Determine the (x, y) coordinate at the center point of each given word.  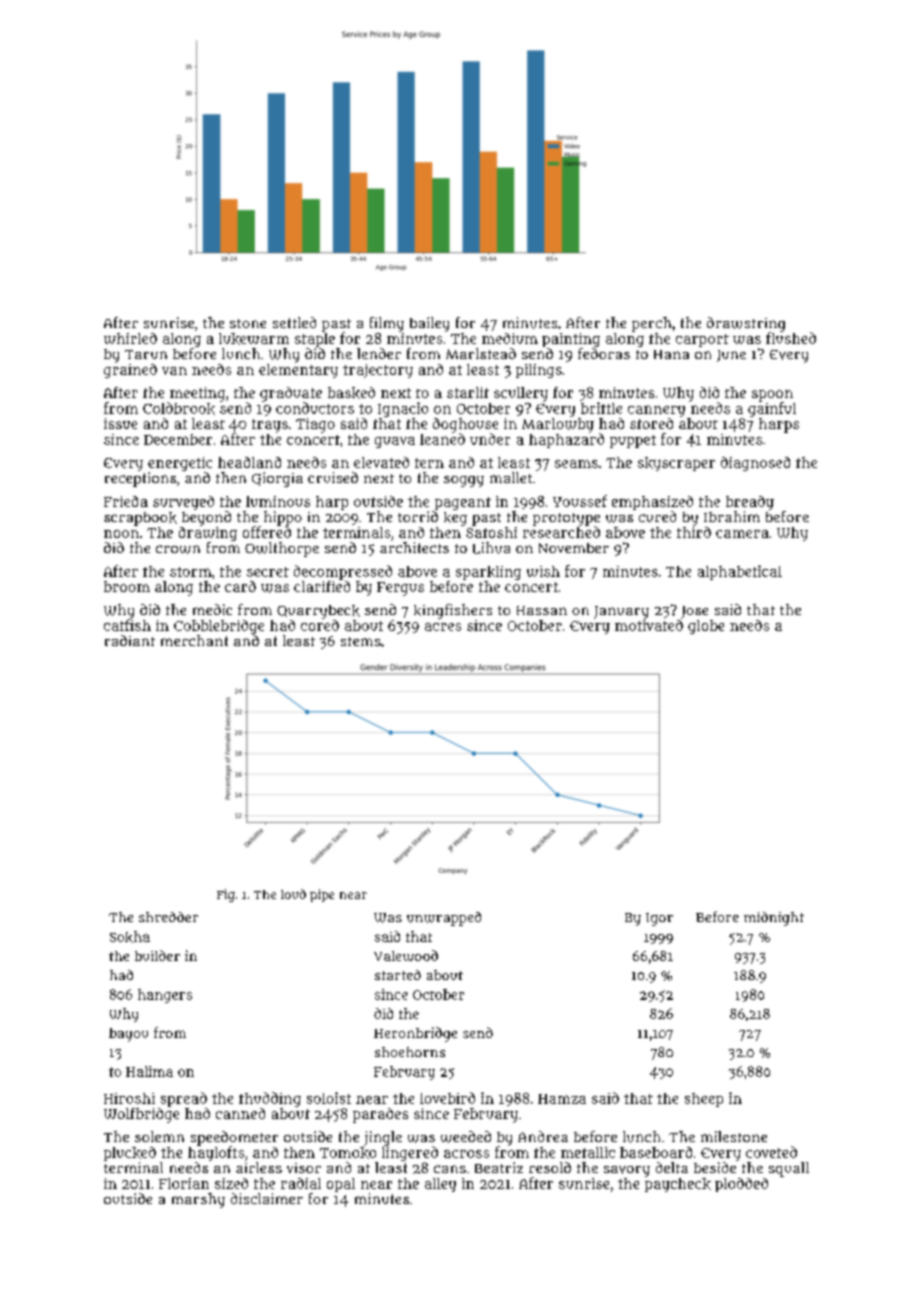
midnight (774, 919)
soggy (464, 481)
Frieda (126, 501)
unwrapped (444, 919)
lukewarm (254, 339)
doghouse (465, 425)
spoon (772, 396)
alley (440, 1185)
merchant (194, 640)
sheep (704, 1100)
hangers (165, 996)
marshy (198, 1200)
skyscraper (676, 464)
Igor (659, 919)
